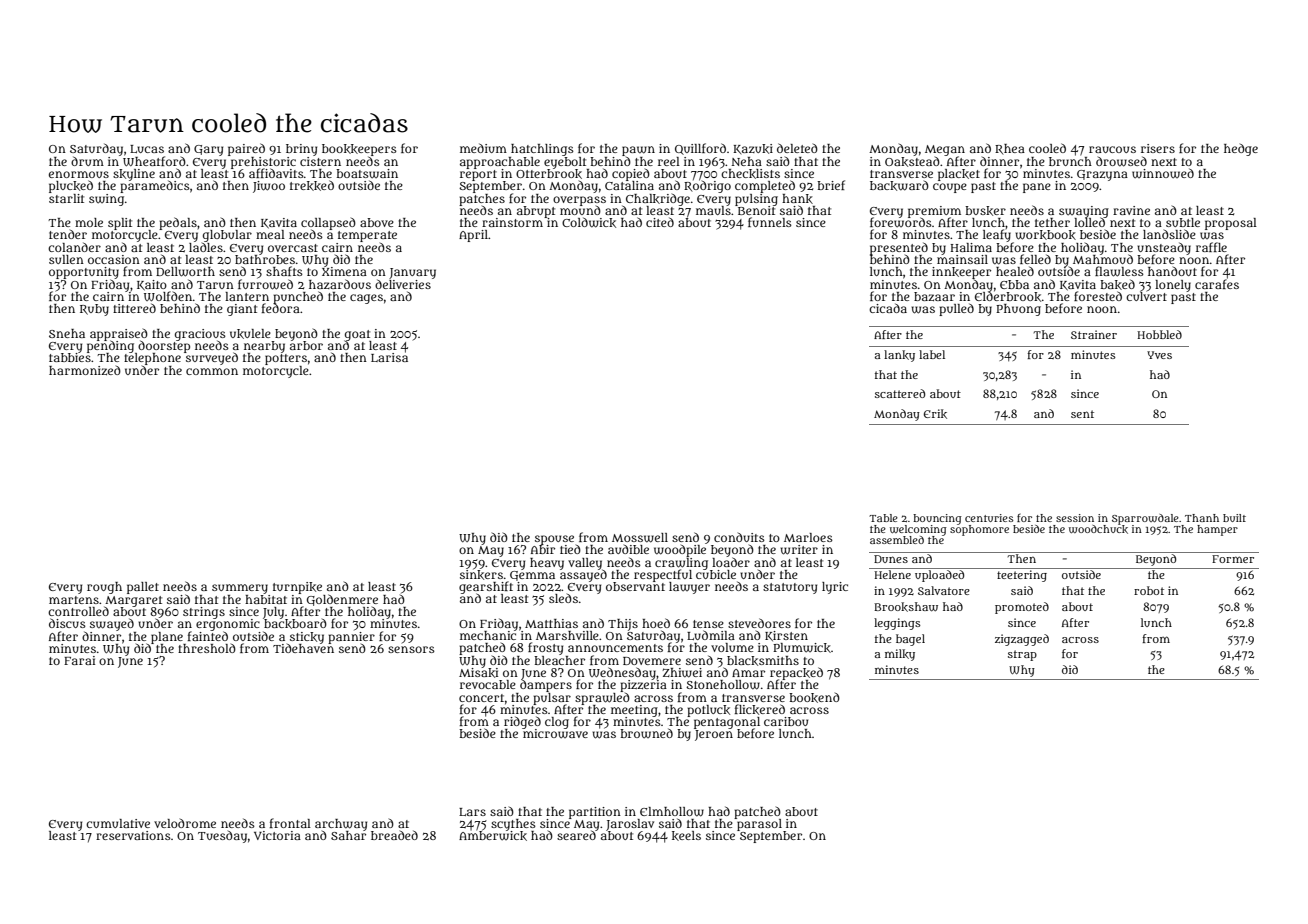  What do you see at coordinates (222, 837) in the image?
I see `Tuesday` at bounding box center [222, 837].
